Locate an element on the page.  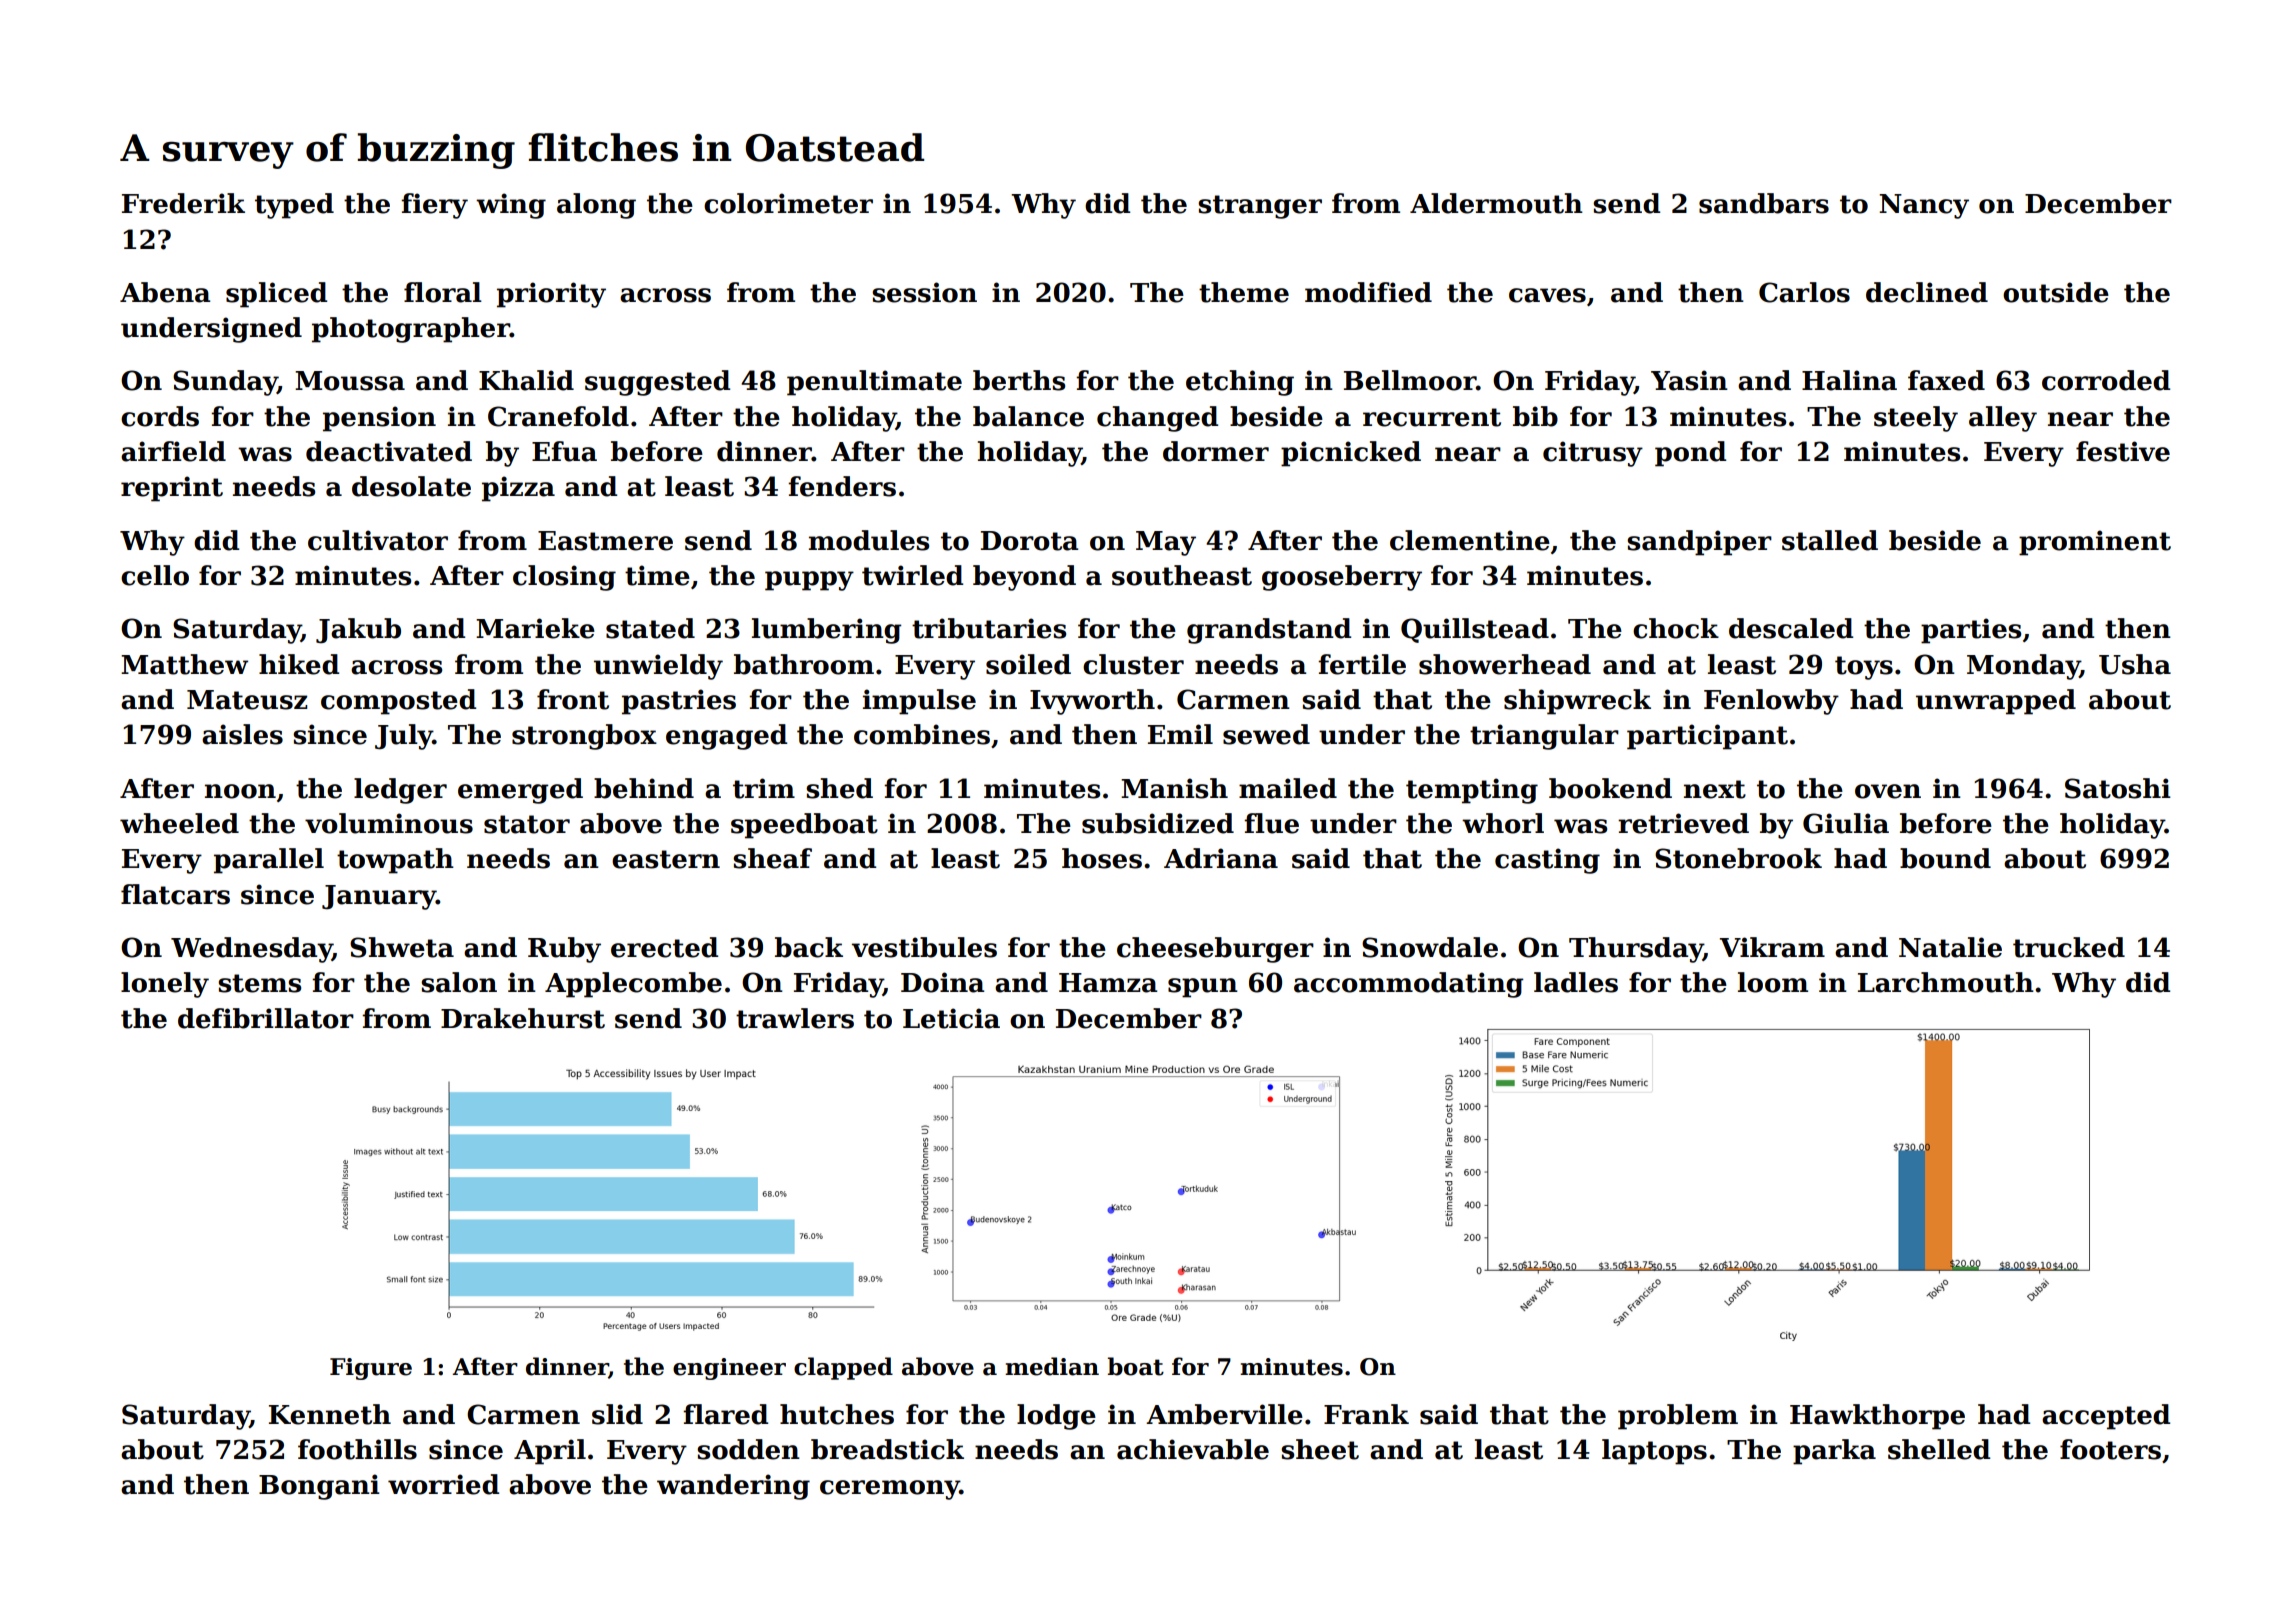
Frederik is located at coordinates (183, 203).
